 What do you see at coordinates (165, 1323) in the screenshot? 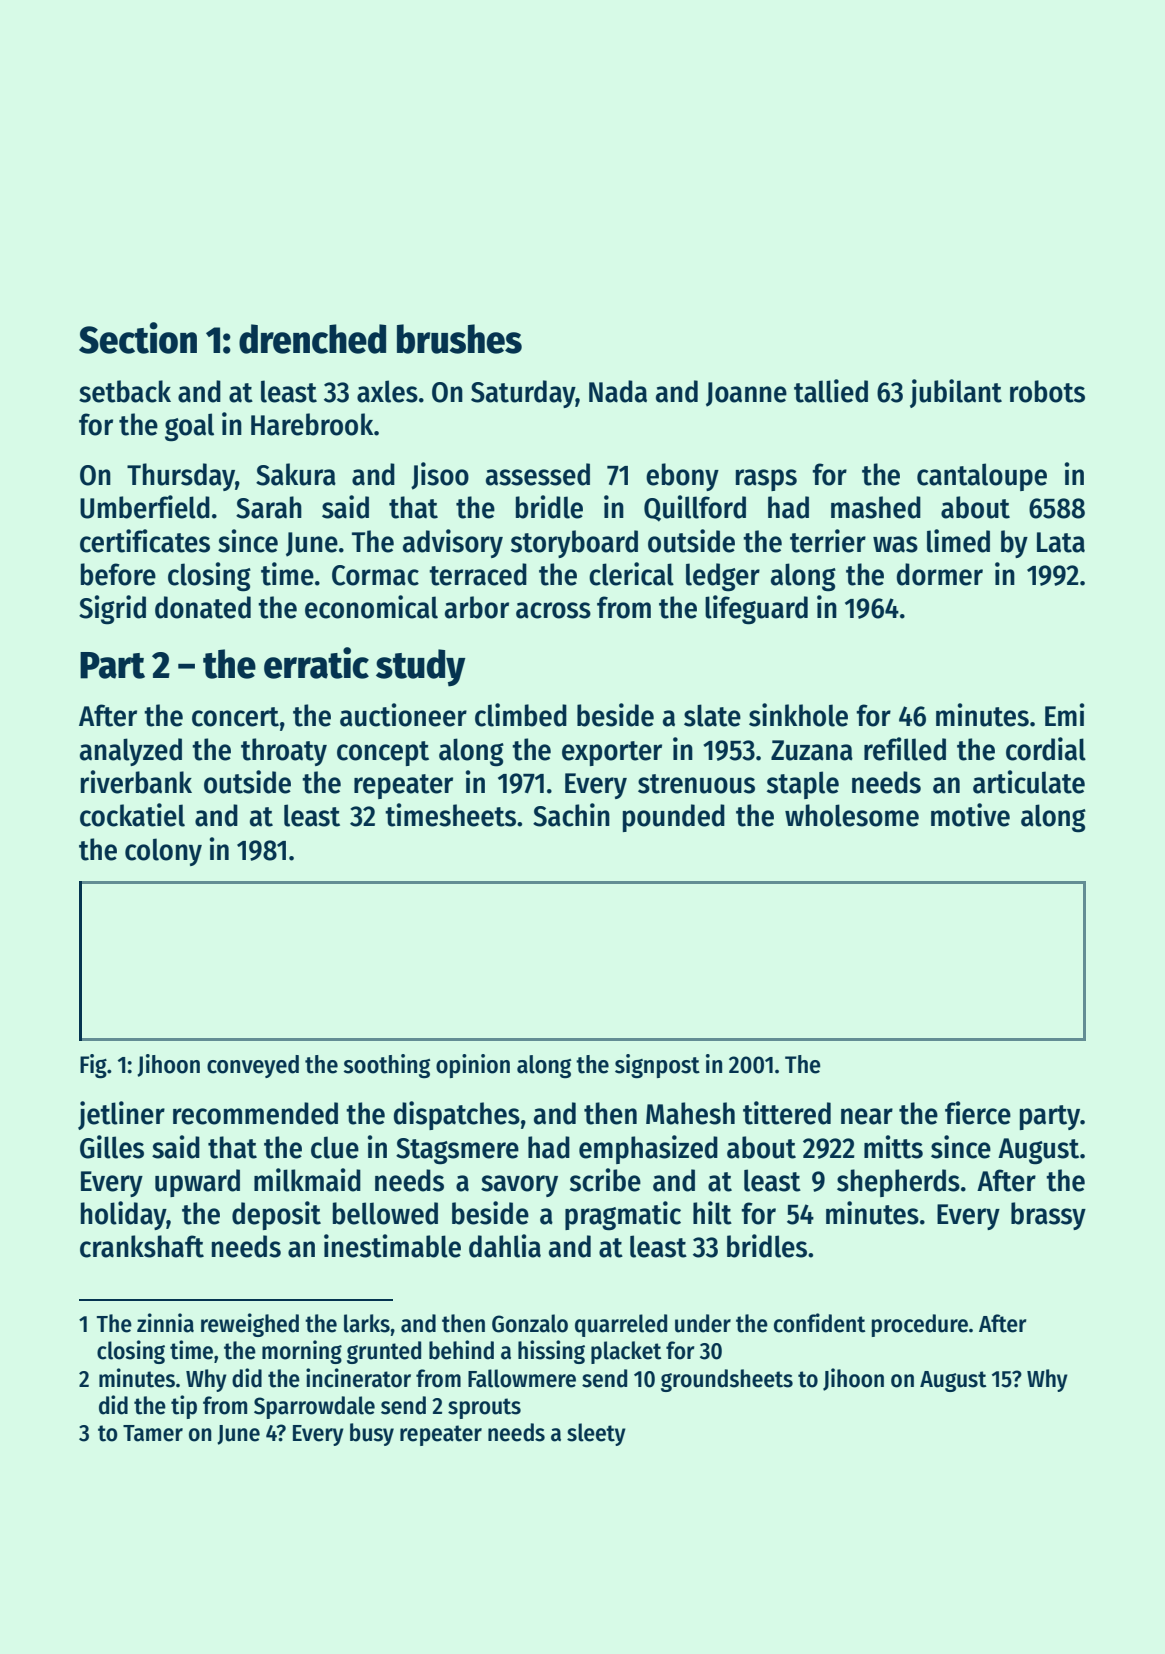
I see `zinnia` at bounding box center [165, 1323].
